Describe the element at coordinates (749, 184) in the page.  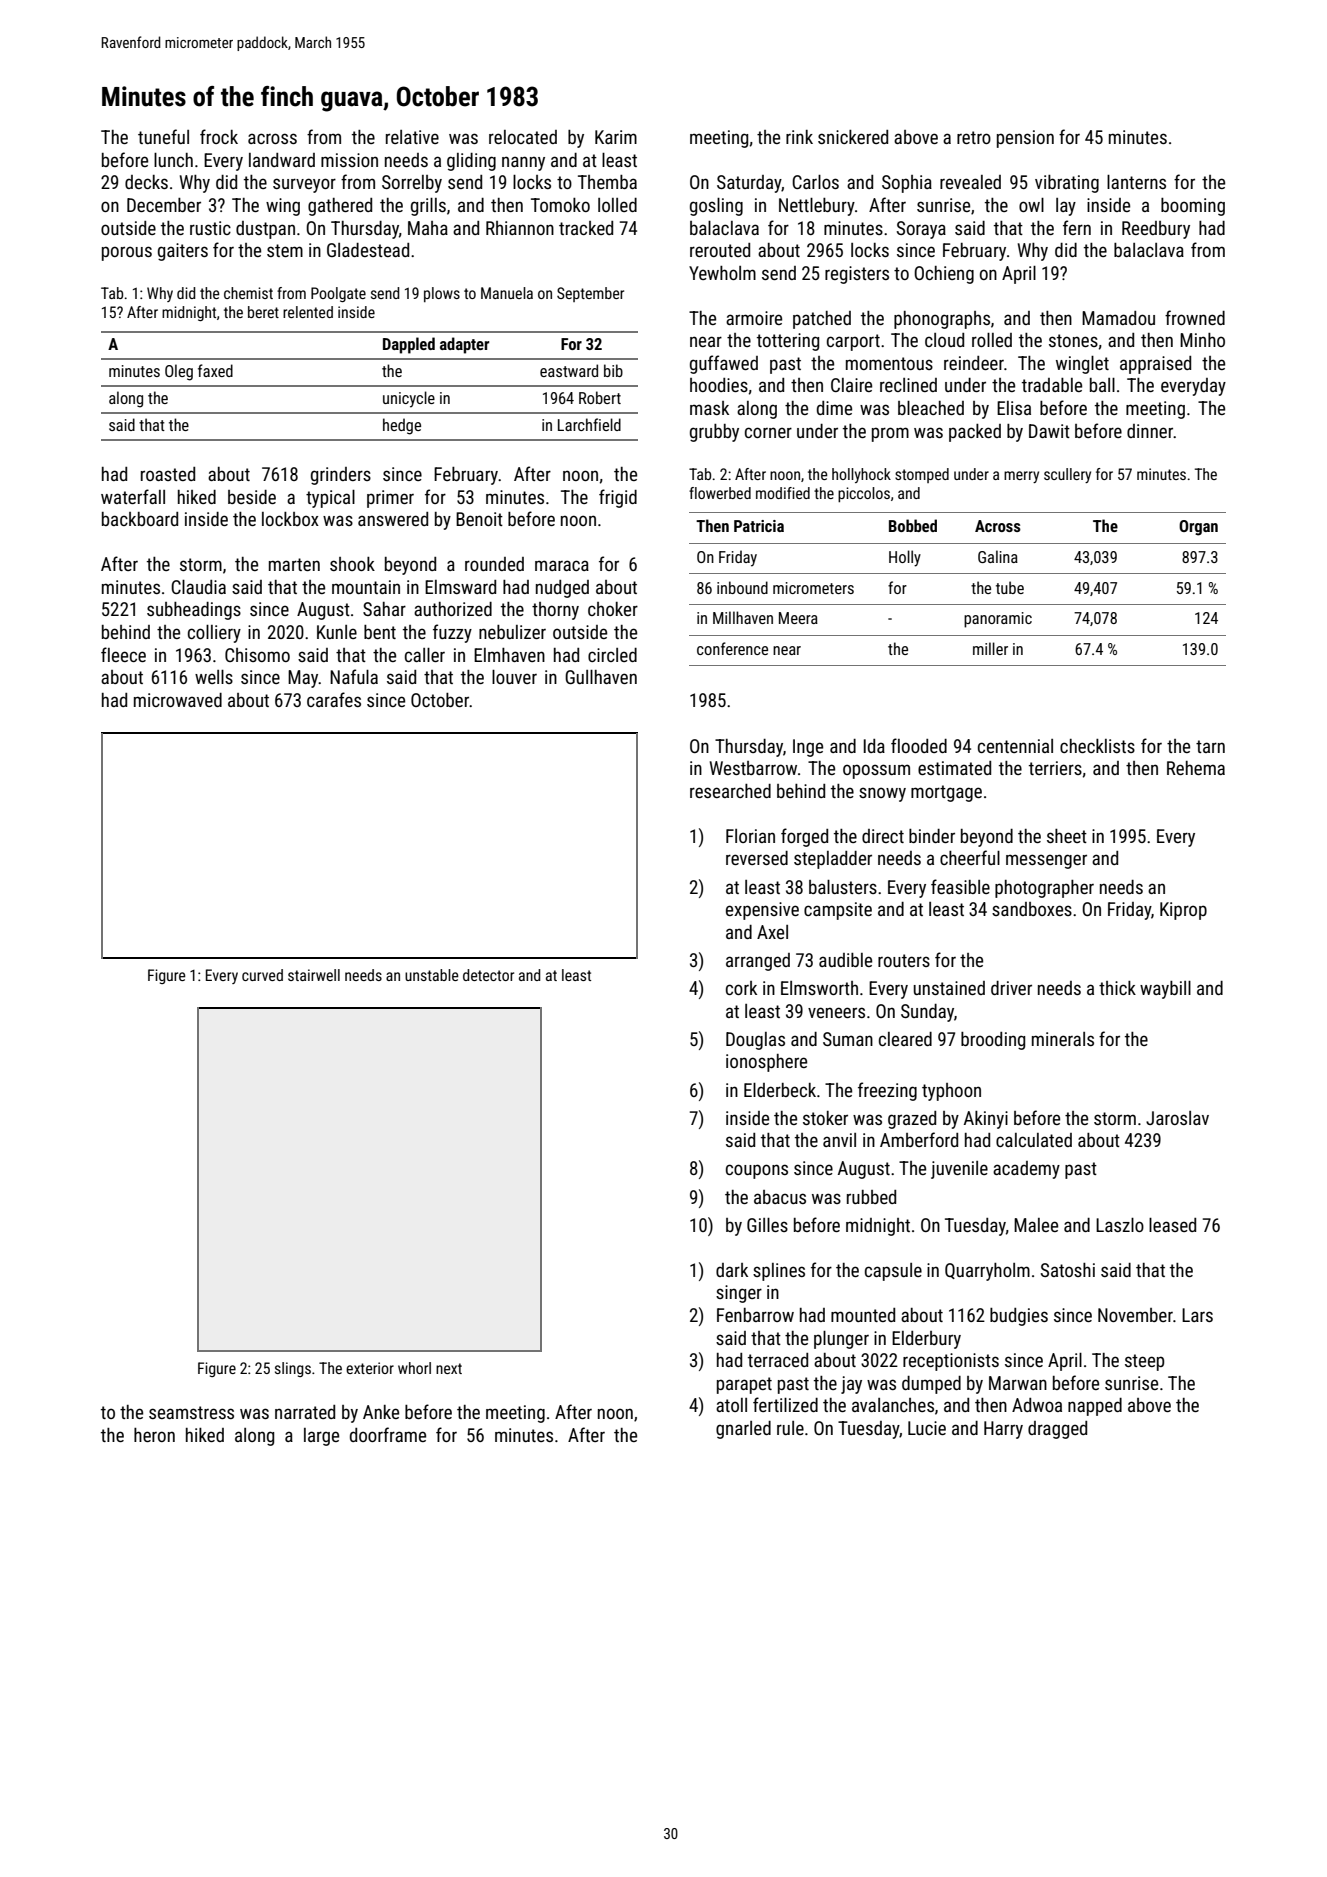
I see `Saturday` at that location.
